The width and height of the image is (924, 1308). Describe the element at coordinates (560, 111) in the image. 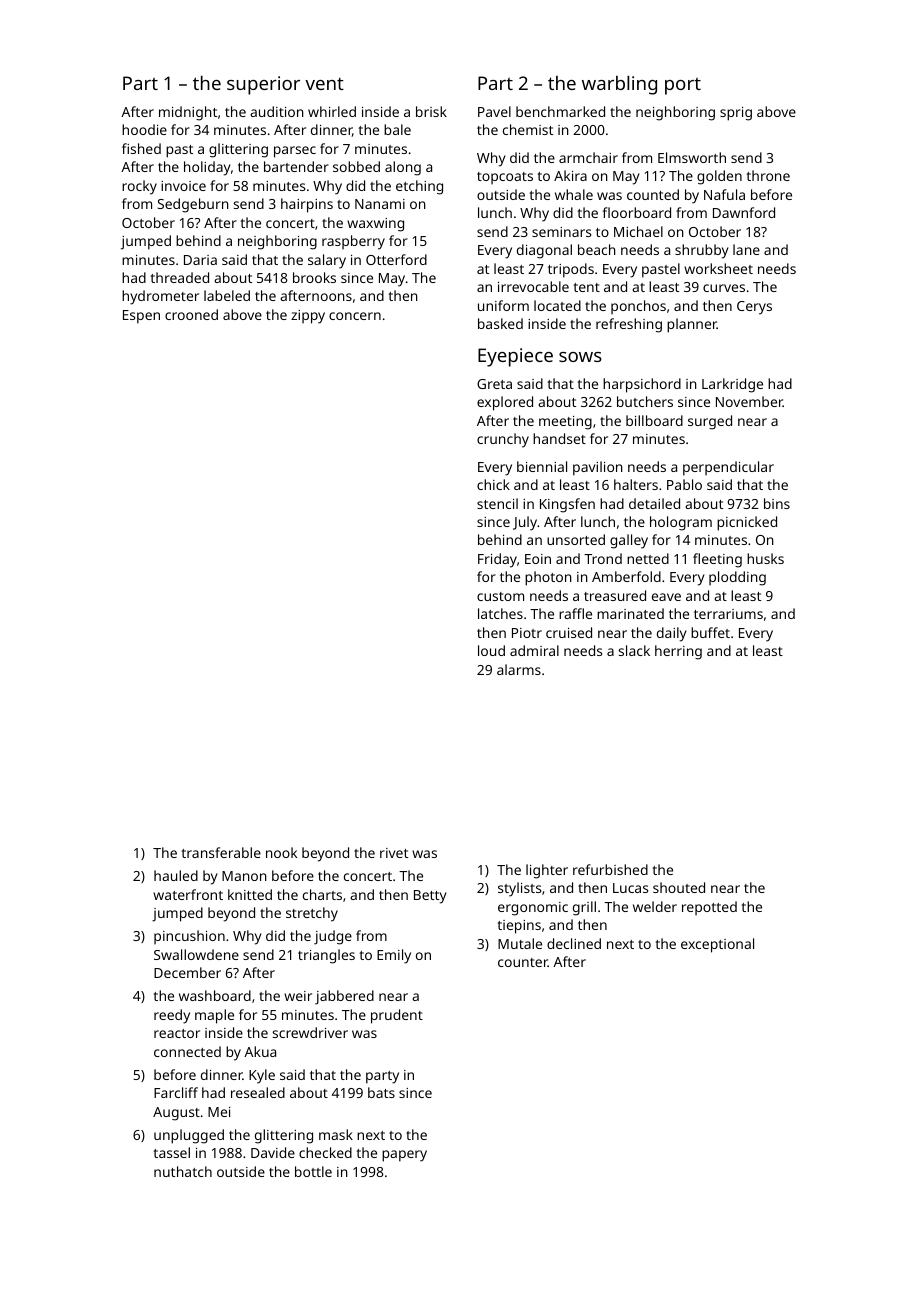

I see `benchmarked` at that location.
